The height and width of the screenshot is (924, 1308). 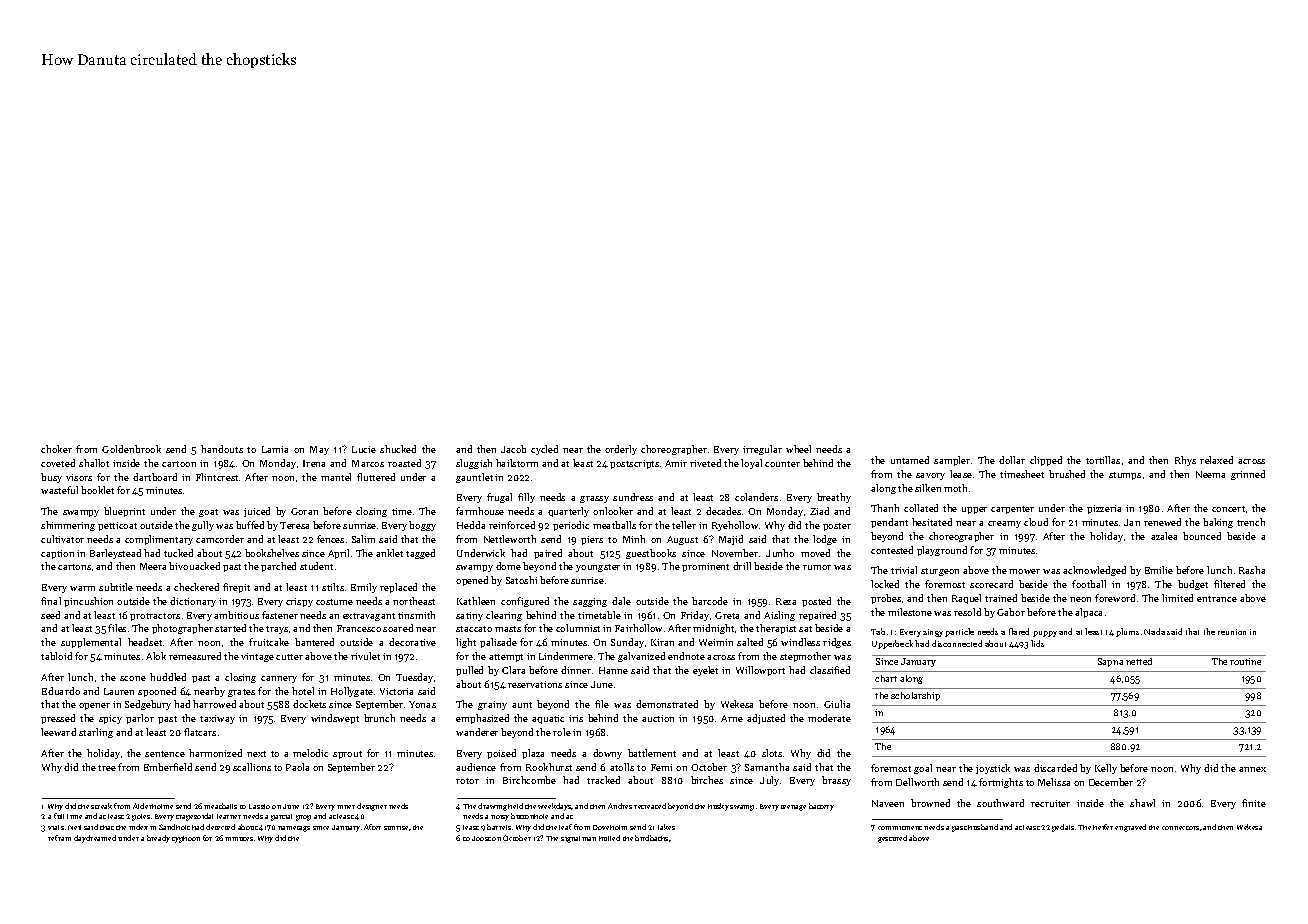 I want to click on relaxed, so click(x=1216, y=460).
